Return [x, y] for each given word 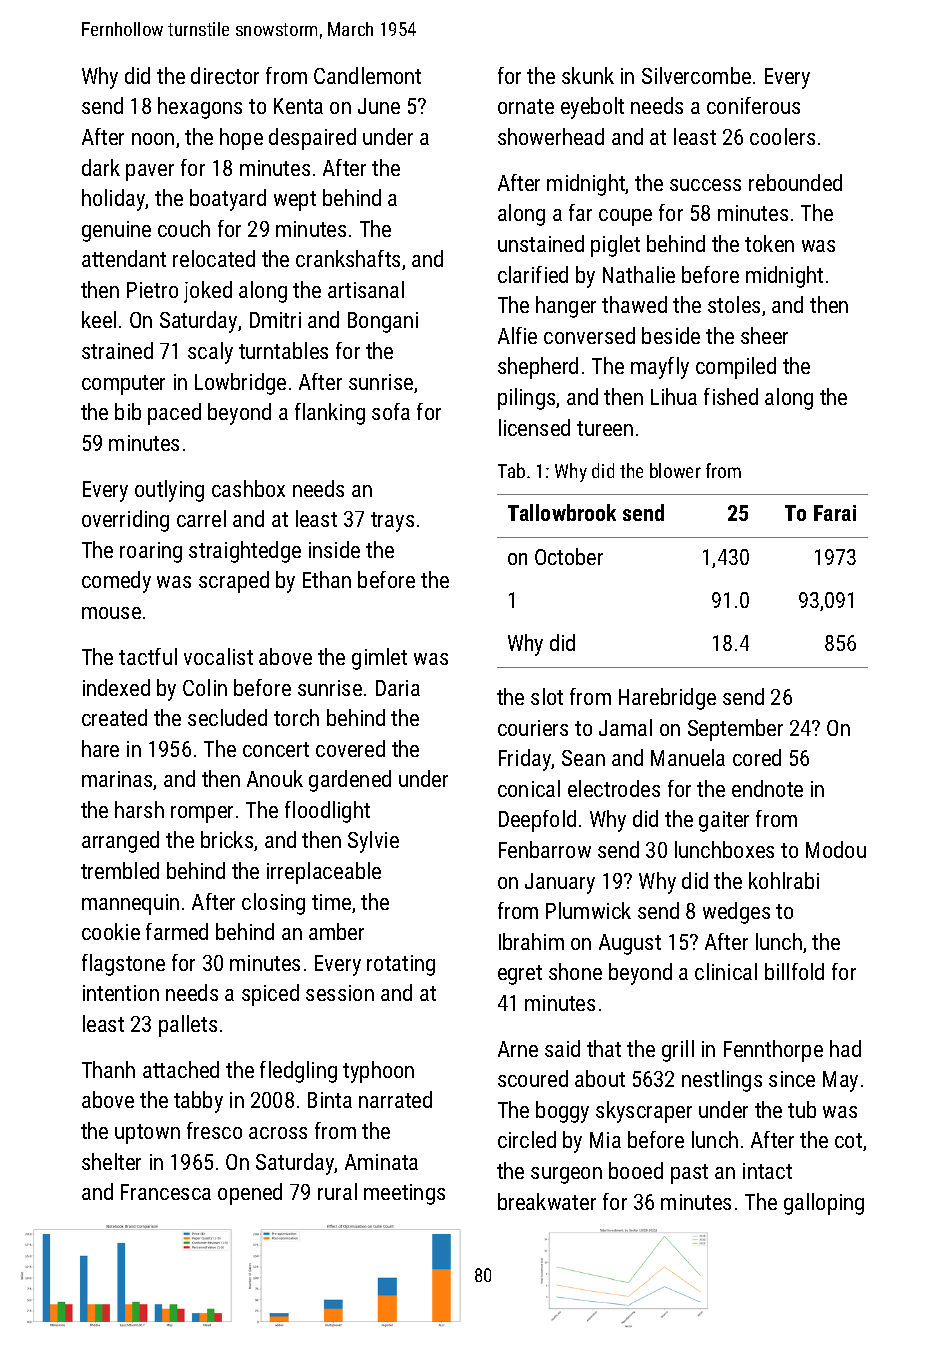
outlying [169, 491]
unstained [541, 243]
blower [675, 470]
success [705, 185]
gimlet [379, 659]
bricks [227, 839]
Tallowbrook [562, 512]
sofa [391, 411]
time [331, 902]
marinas [117, 779]
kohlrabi [784, 880]
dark [101, 167]
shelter [111, 1161]
